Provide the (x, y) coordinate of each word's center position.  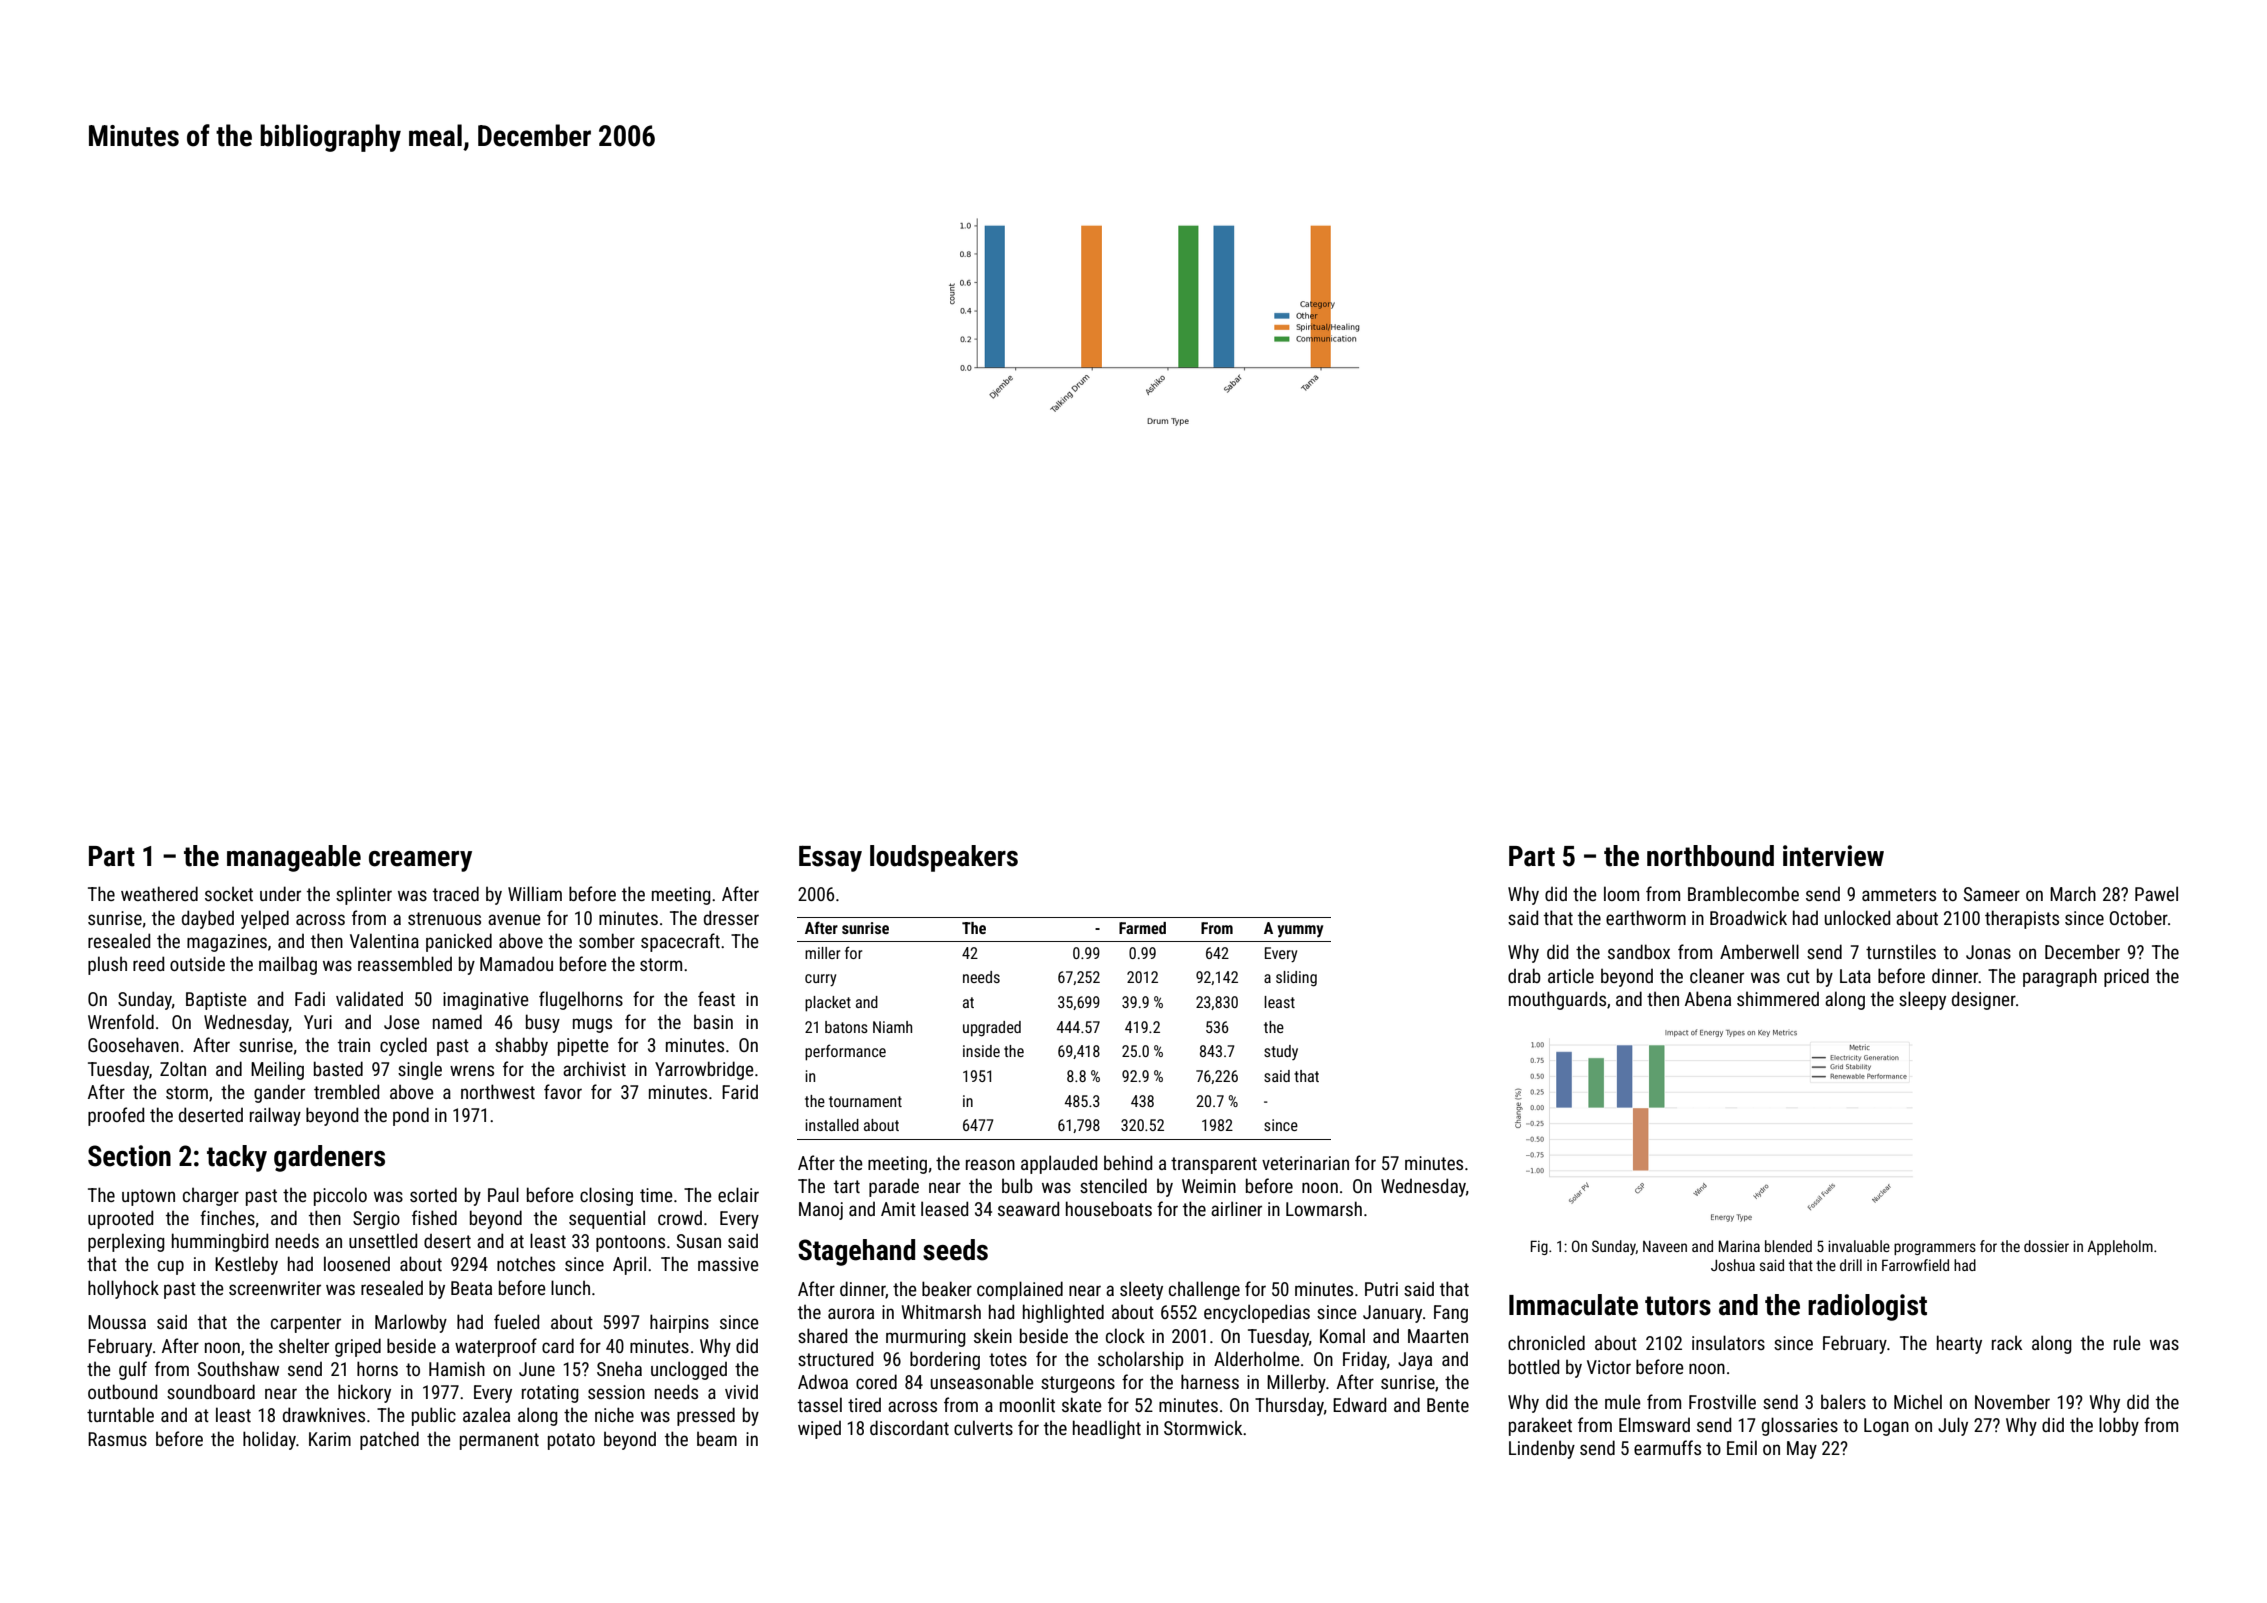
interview (1833, 856)
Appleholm (2120, 1247)
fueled (516, 1321)
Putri (1381, 1289)
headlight (1107, 1429)
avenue (514, 919)
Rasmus (117, 1439)
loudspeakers (944, 858)
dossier (2046, 1246)
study (1281, 1052)
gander (279, 1093)
